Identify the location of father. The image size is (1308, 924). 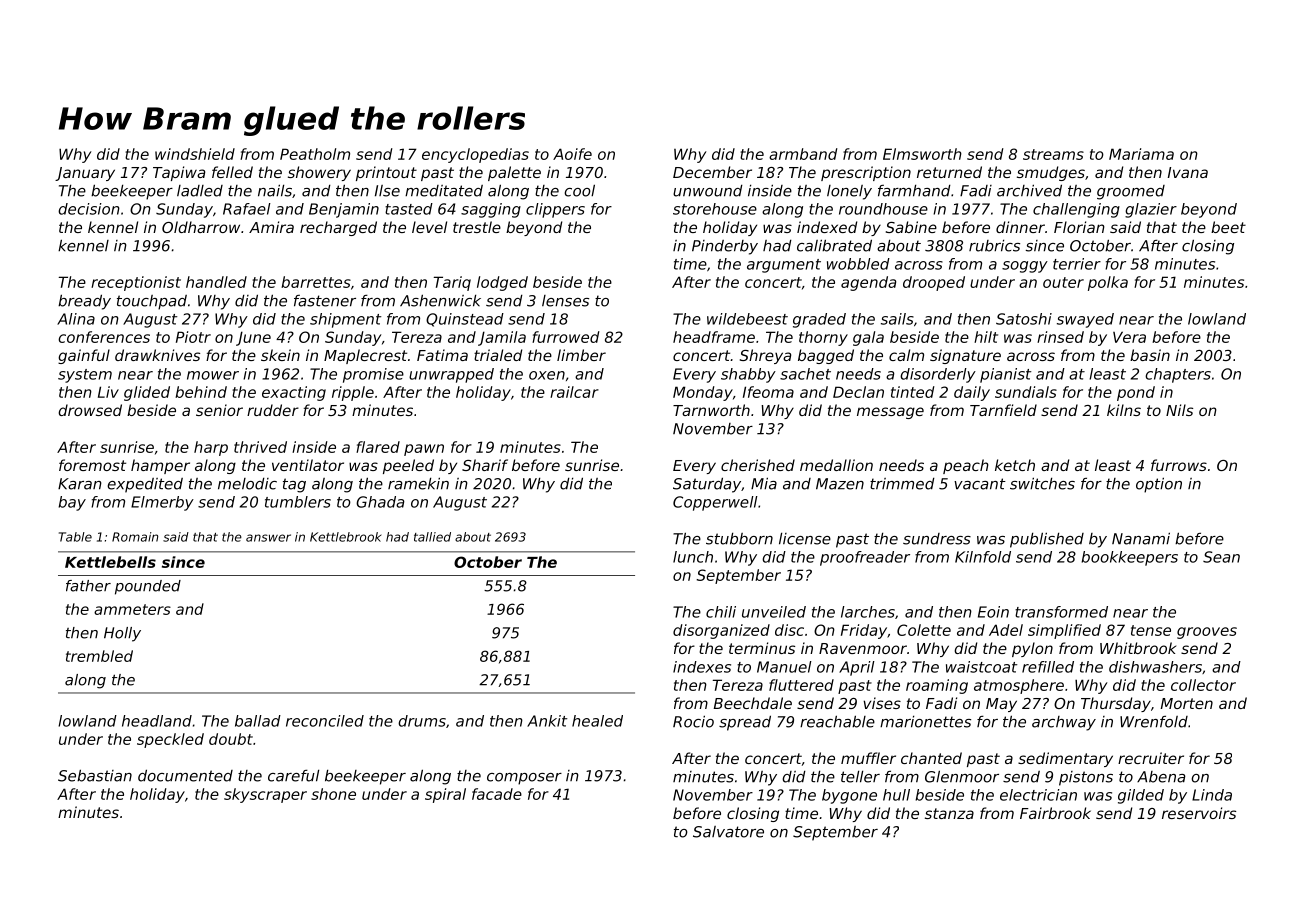
(88, 586).
